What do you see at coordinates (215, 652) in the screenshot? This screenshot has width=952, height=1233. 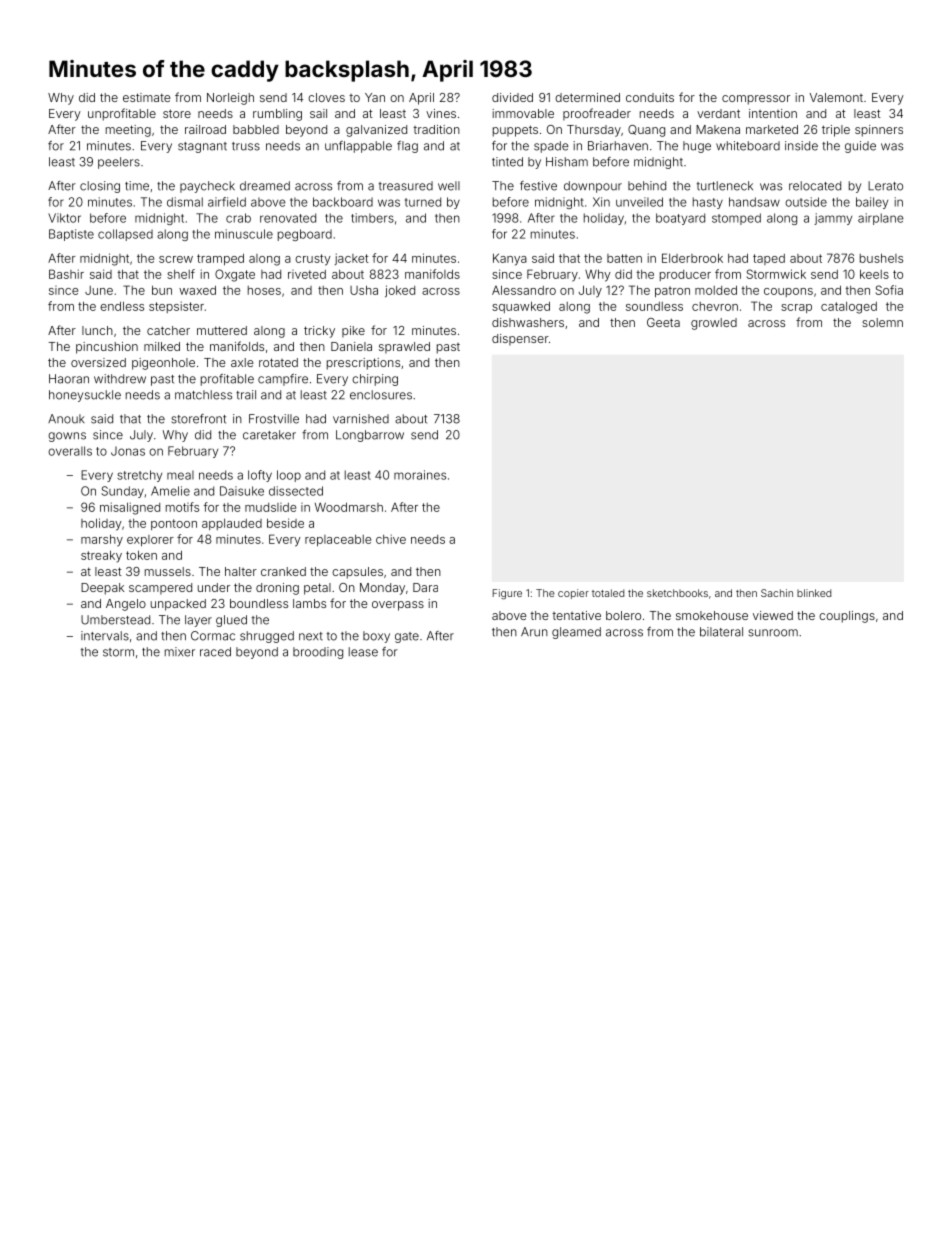 I see `raced` at bounding box center [215, 652].
